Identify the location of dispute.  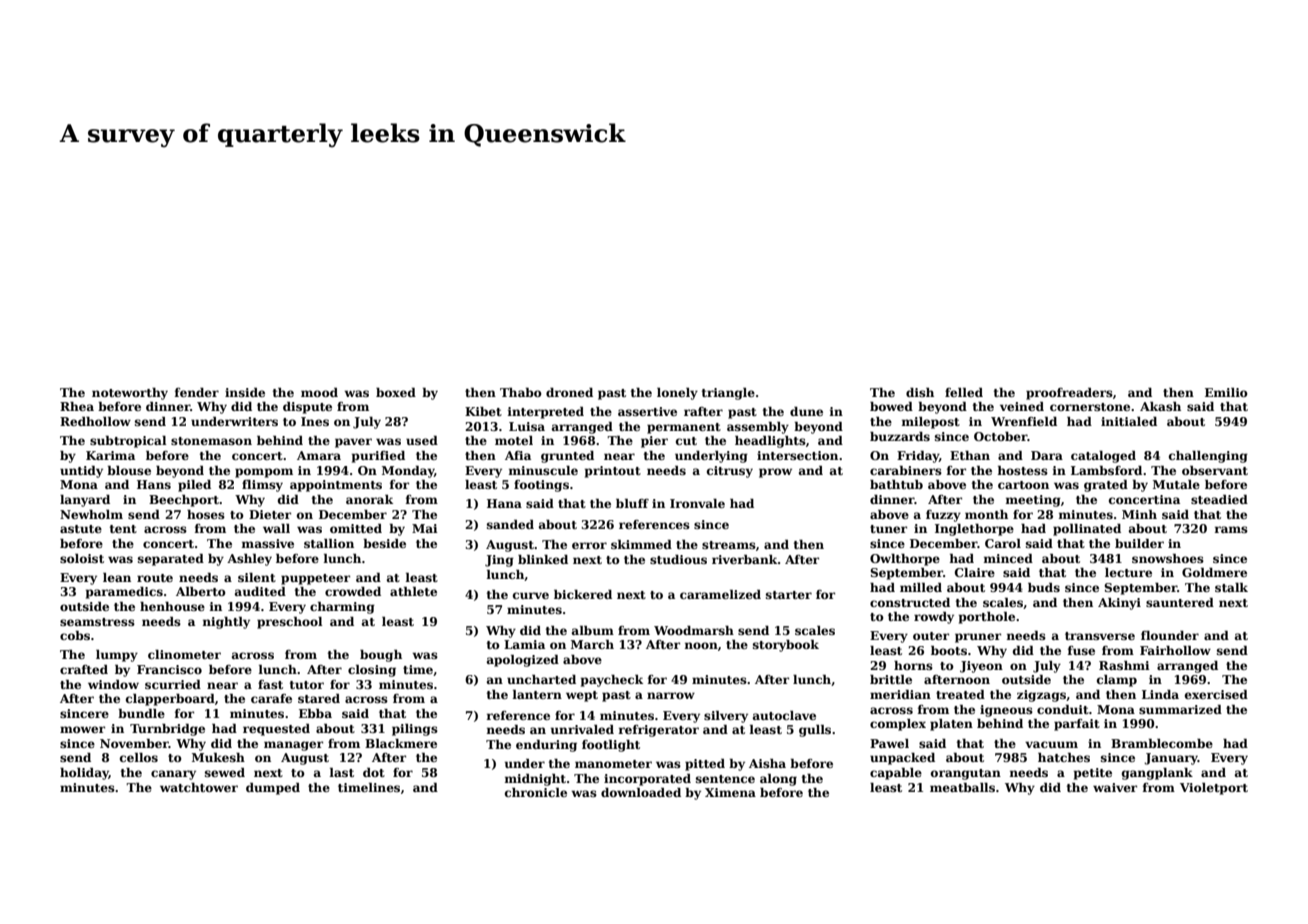
(307, 408).
